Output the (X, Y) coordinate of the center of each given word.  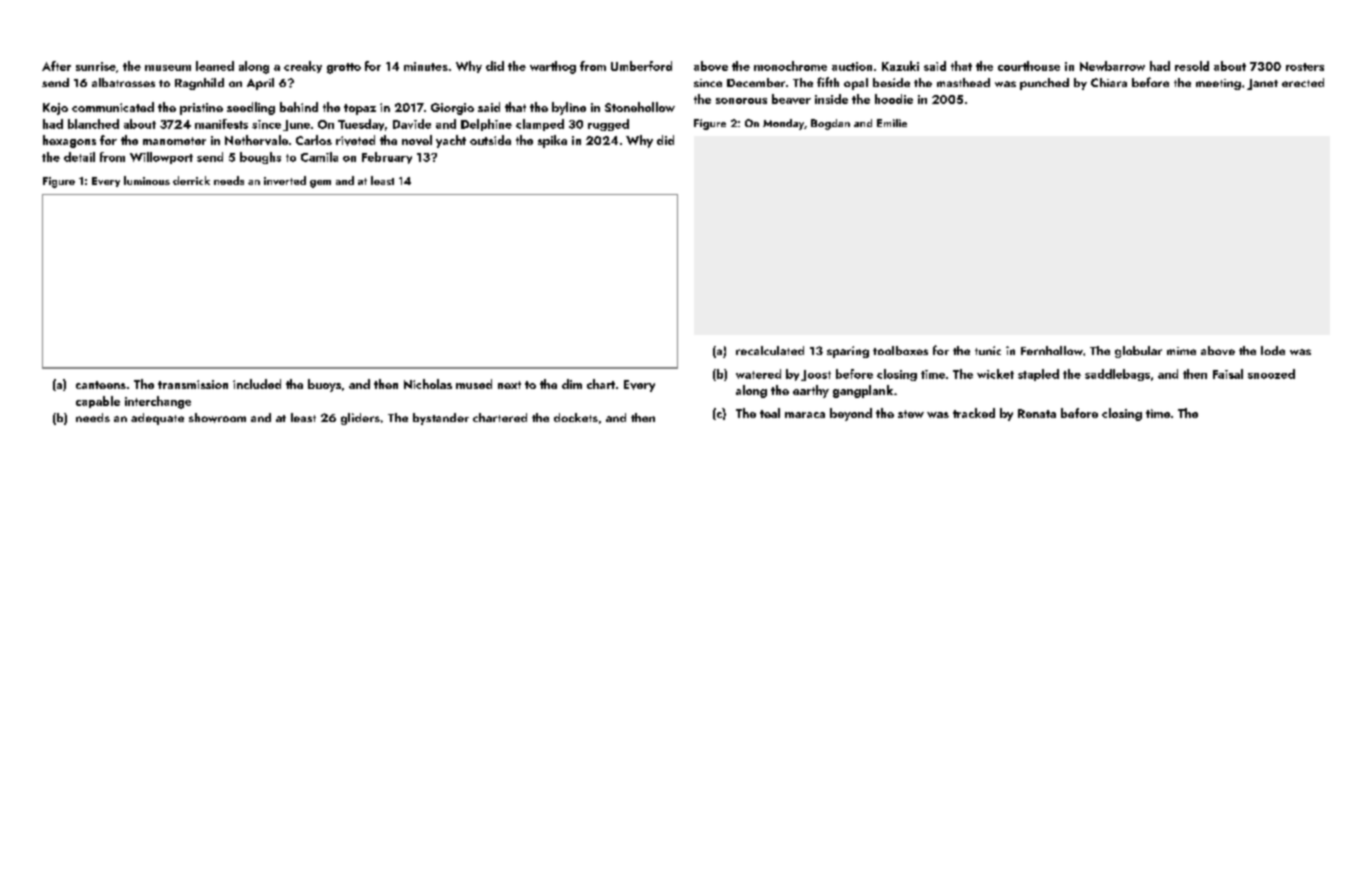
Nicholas (428, 384)
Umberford (641, 66)
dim (572, 384)
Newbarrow (1112, 66)
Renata (1037, 413)
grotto (344, 68)
